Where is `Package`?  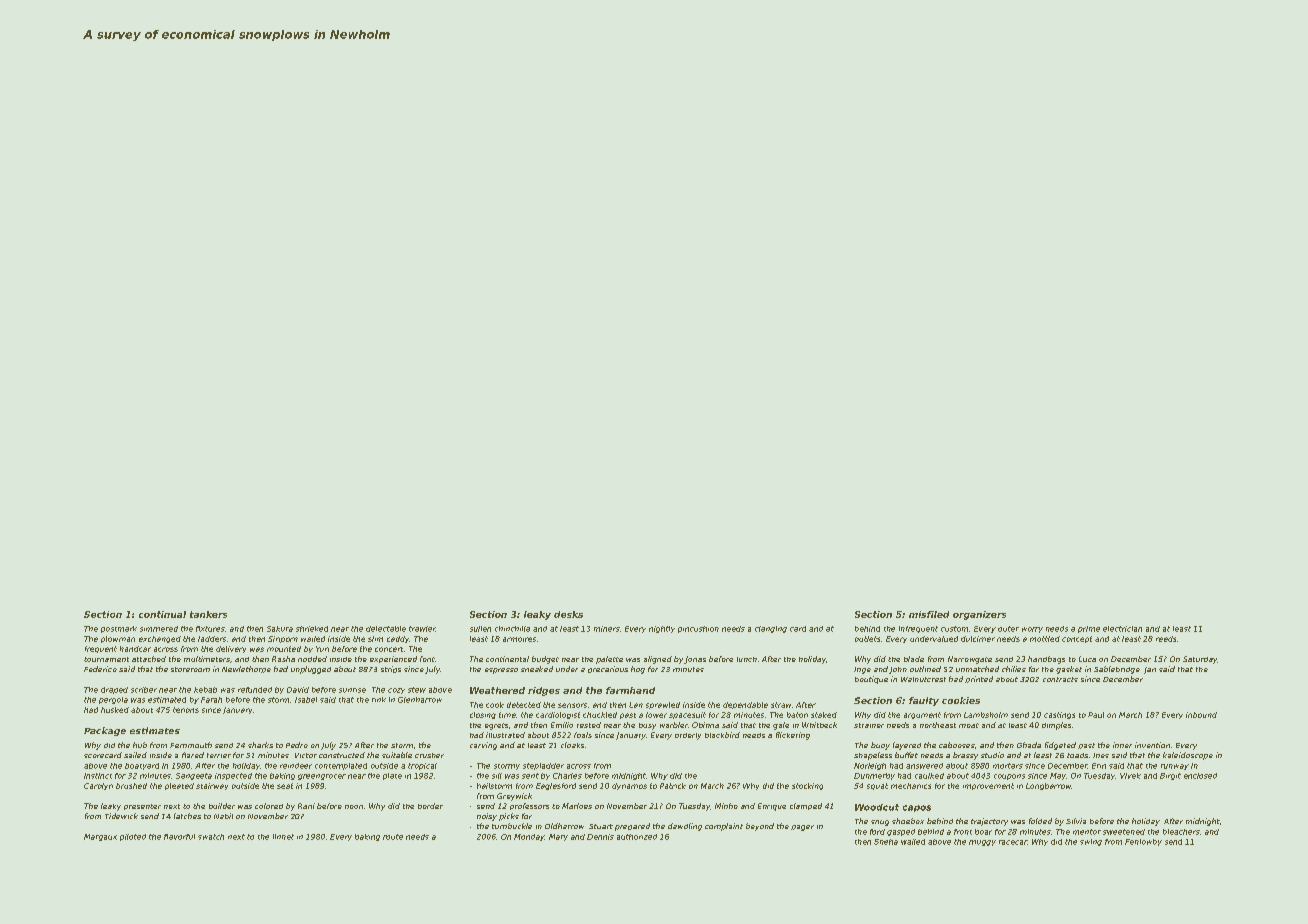
Package is located at coordinates (105, 731).
